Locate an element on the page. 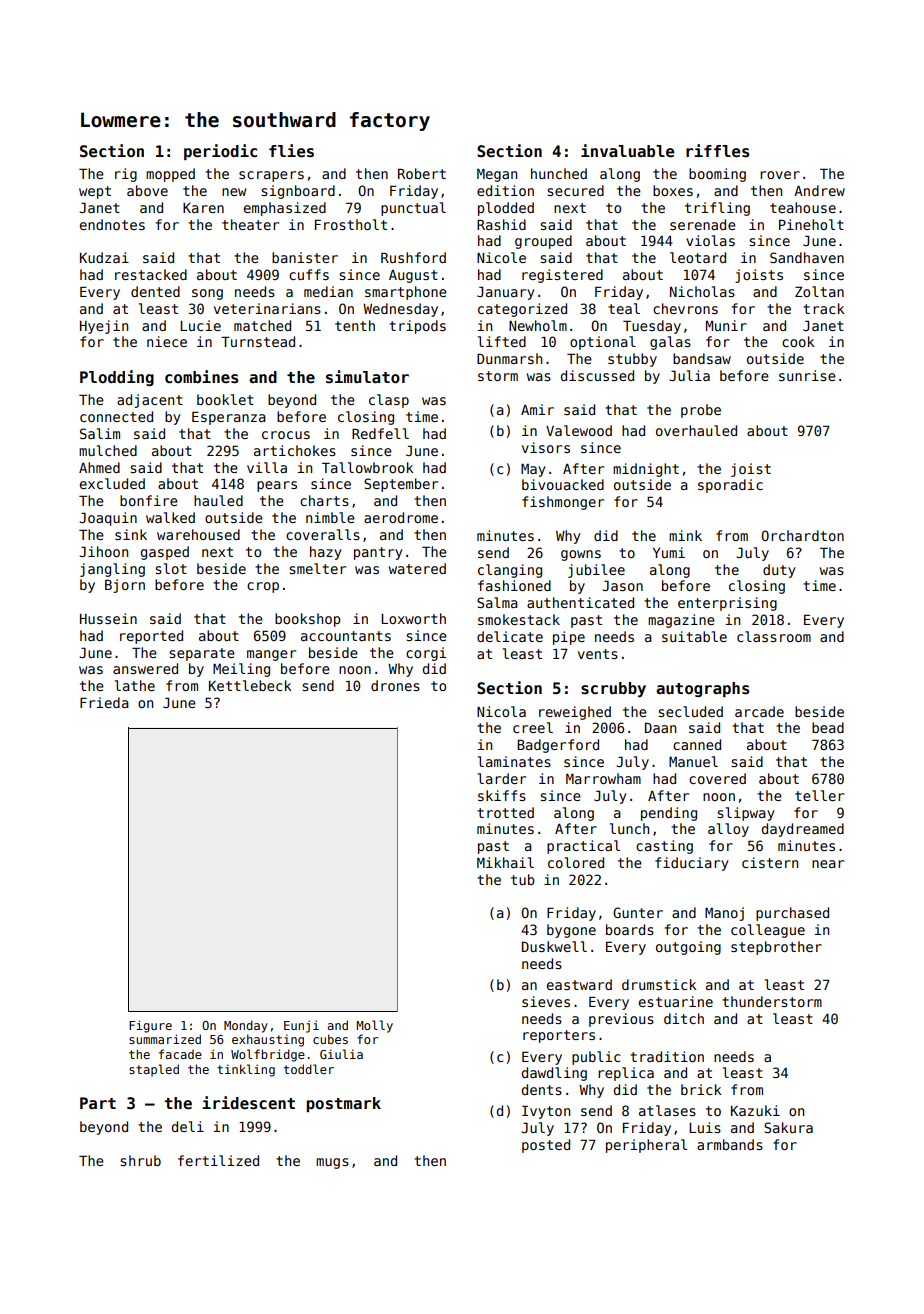 This image has width=924, height=1314. mugs is located at coordinates (332, 1163).
